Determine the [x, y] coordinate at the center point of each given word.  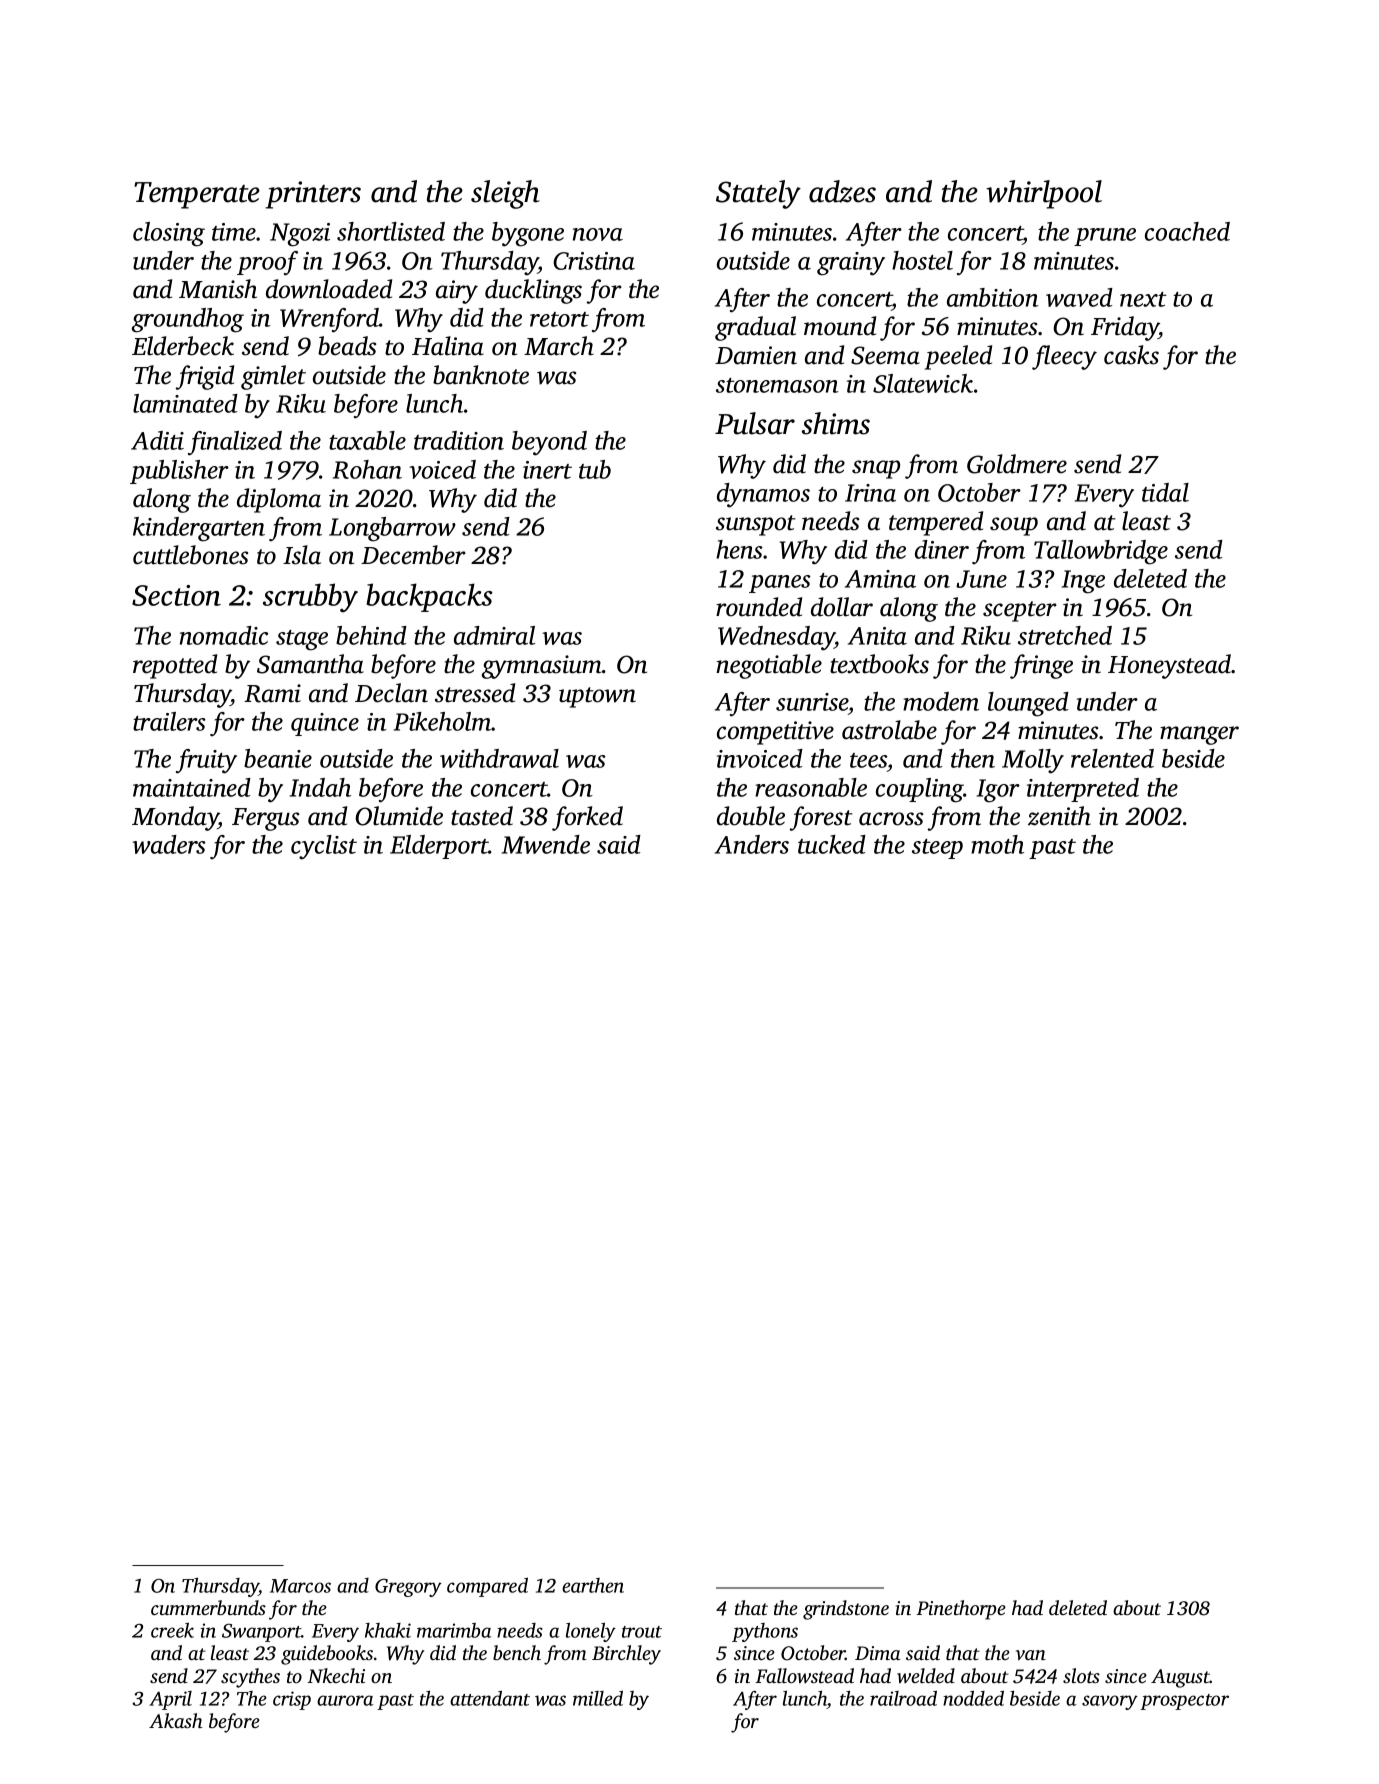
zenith [1059, 816]
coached [1187, 231]
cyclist [324, 847]
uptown [597, 697]
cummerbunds [208, 1607]
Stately [758, 194]
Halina [448, 346]
